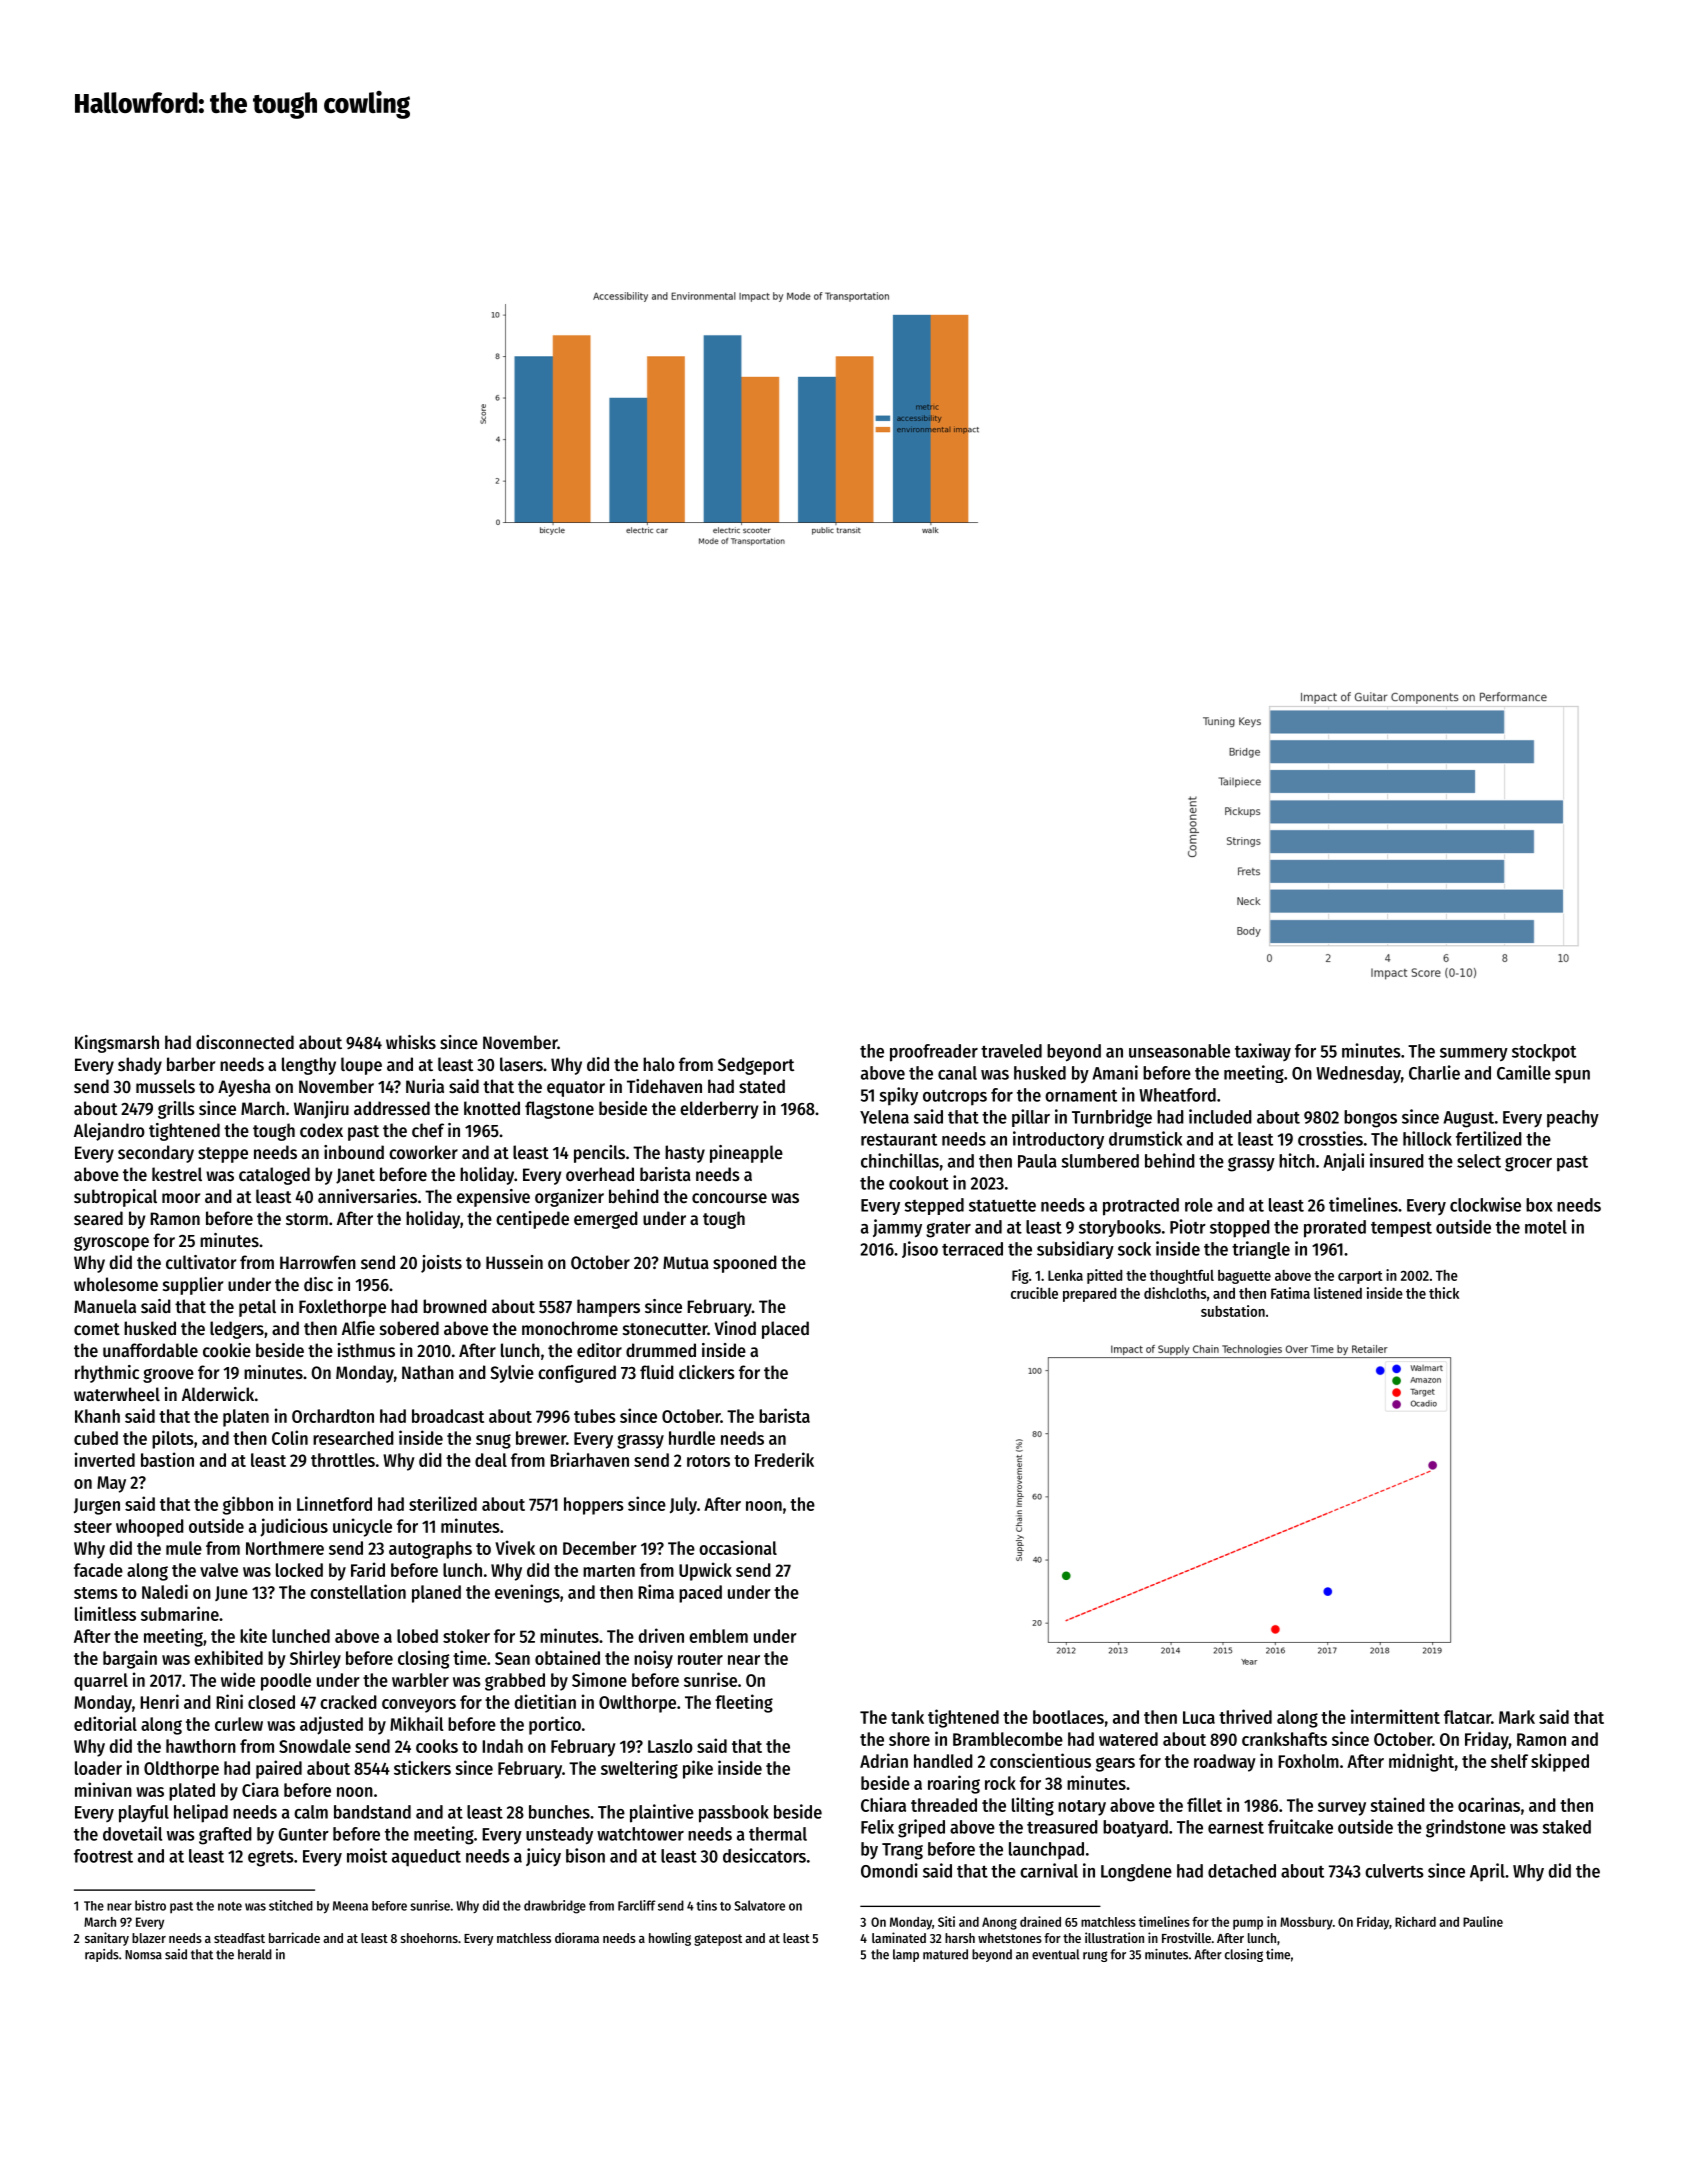  What do you see at coordinates (1233, 1311) in the page?
I see `substation` at bounding box center [1233, 1311].
